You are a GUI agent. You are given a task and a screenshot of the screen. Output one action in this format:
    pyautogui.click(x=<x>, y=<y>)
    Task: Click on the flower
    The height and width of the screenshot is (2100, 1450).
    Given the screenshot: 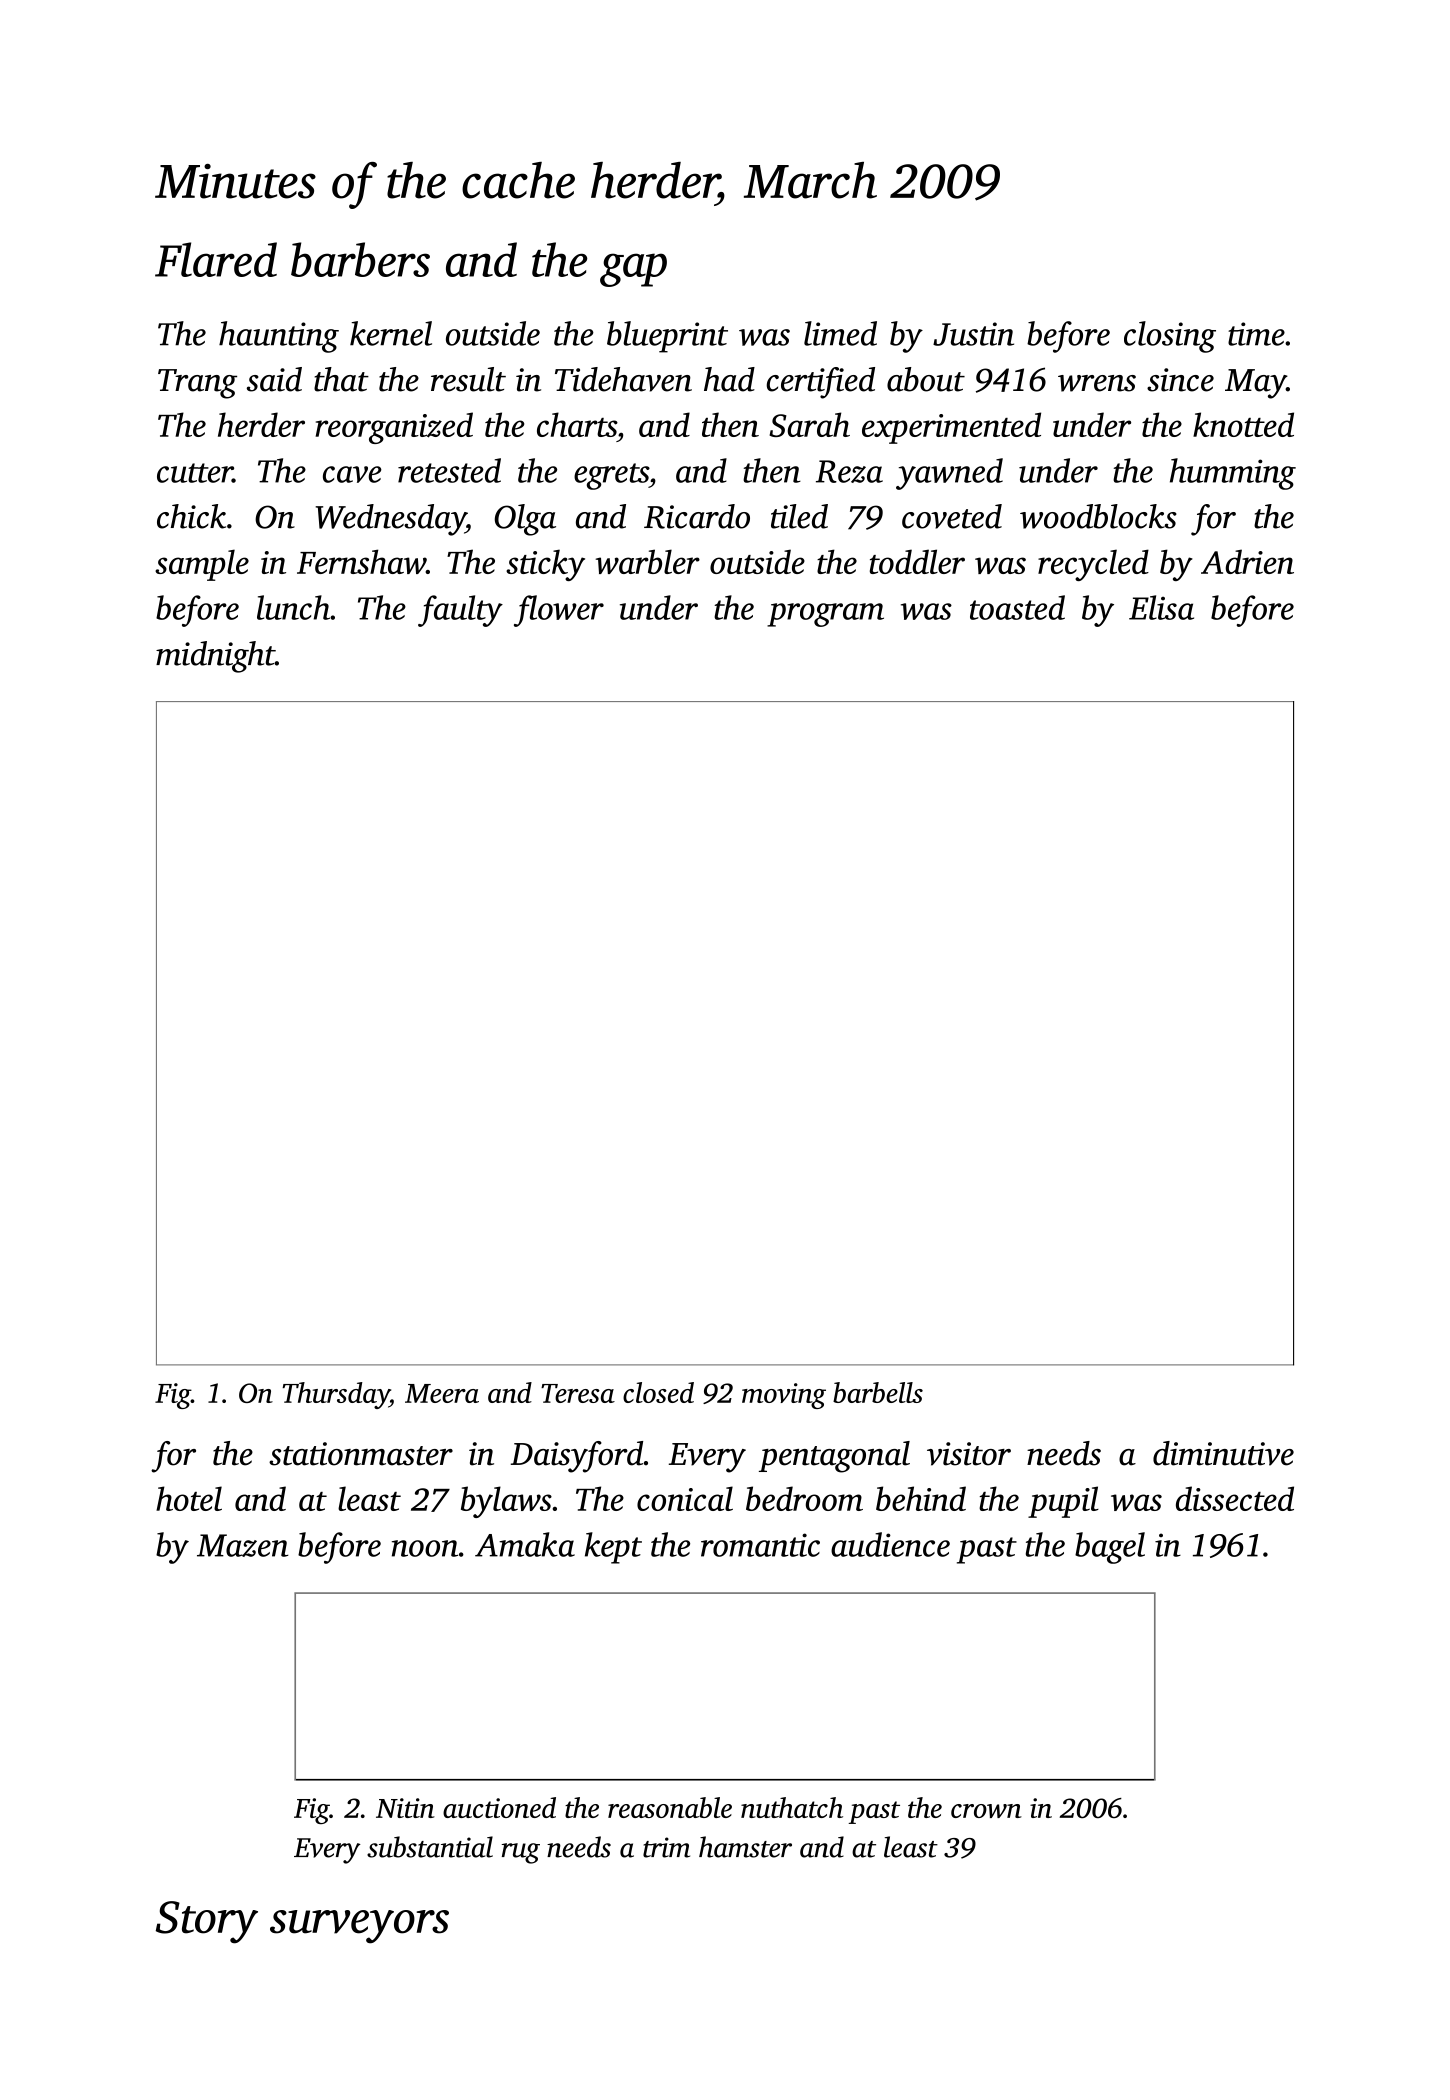 What is the action you would take?
    pyautogui.click(x=559, y=611)
